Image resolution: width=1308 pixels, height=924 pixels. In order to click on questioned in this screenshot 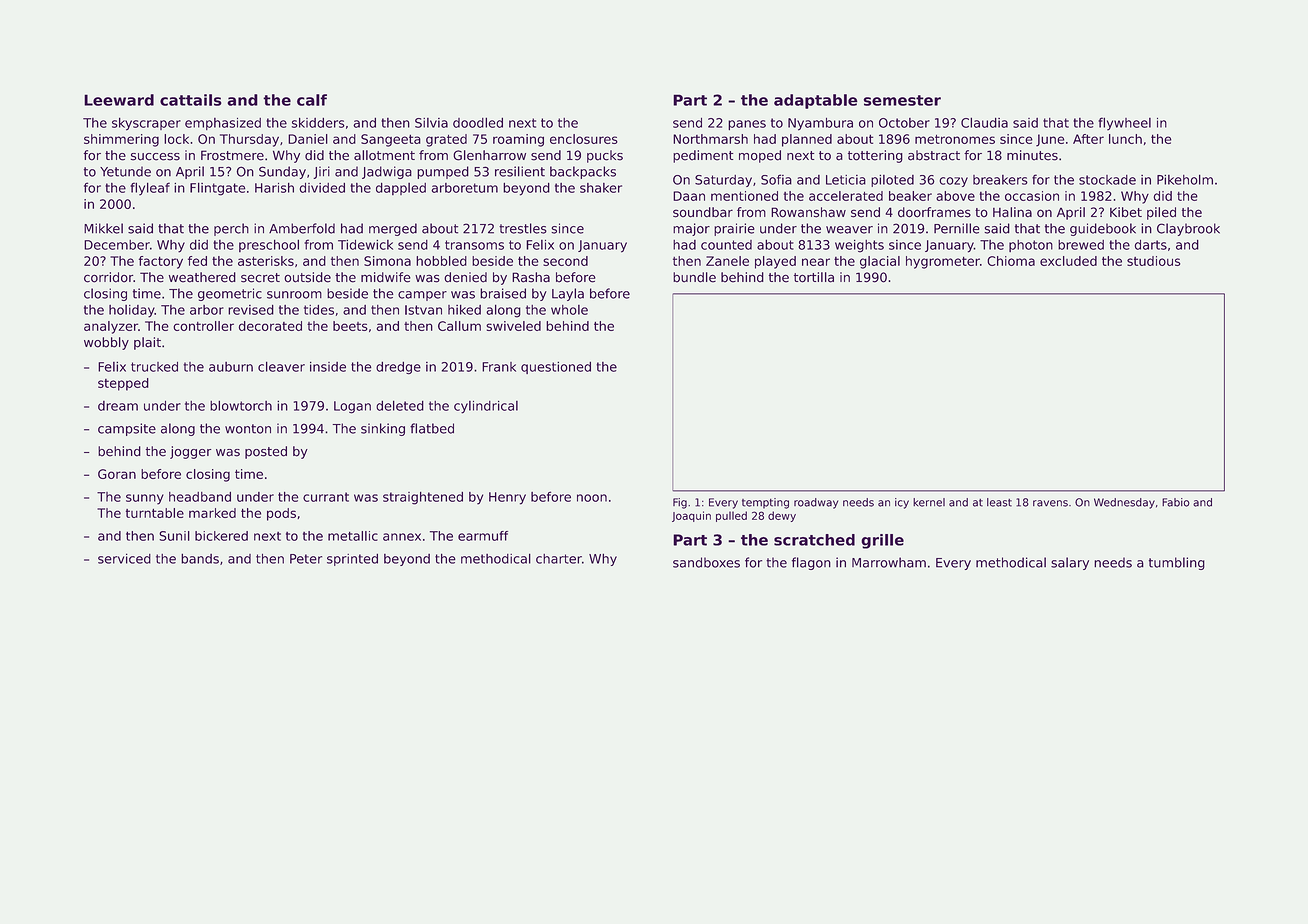, I will do `click(556, 367)`.
